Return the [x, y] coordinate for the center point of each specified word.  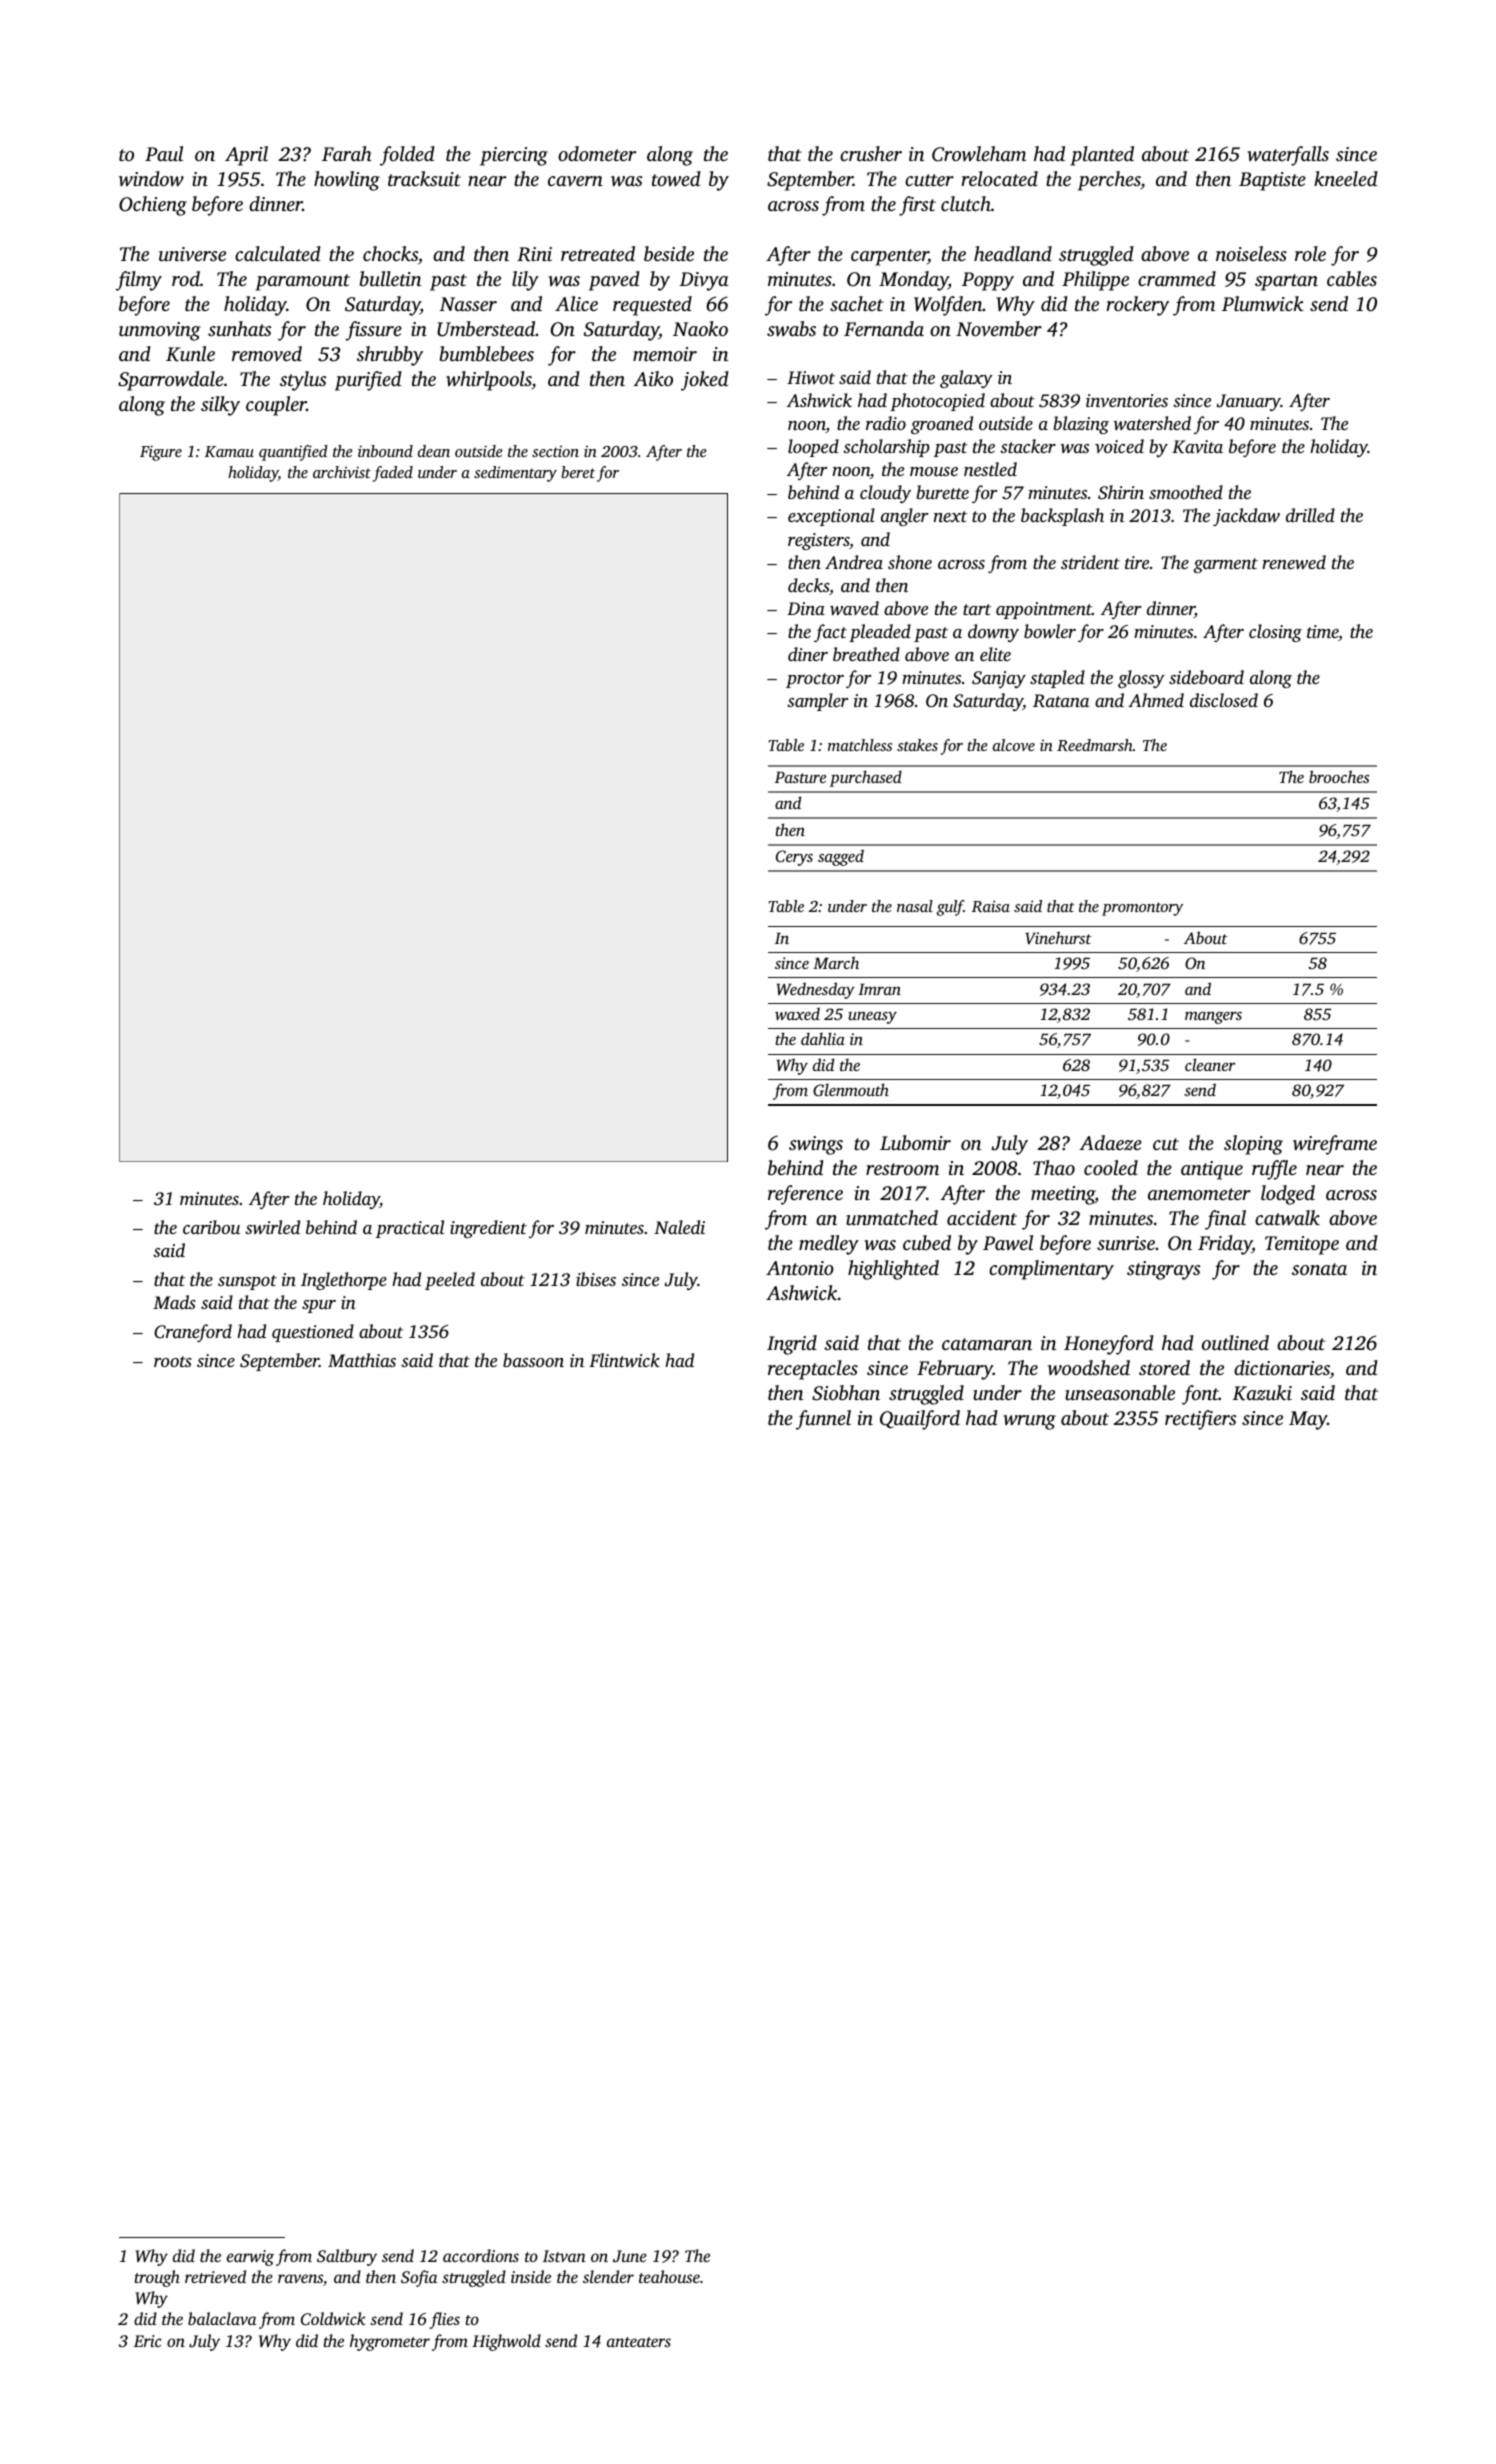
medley [829, 1245]
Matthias [362, 1360]
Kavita [1197, 447]
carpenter [889, 257]
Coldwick [333, 2319]
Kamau [229, 451]
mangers [1213, 1018]
